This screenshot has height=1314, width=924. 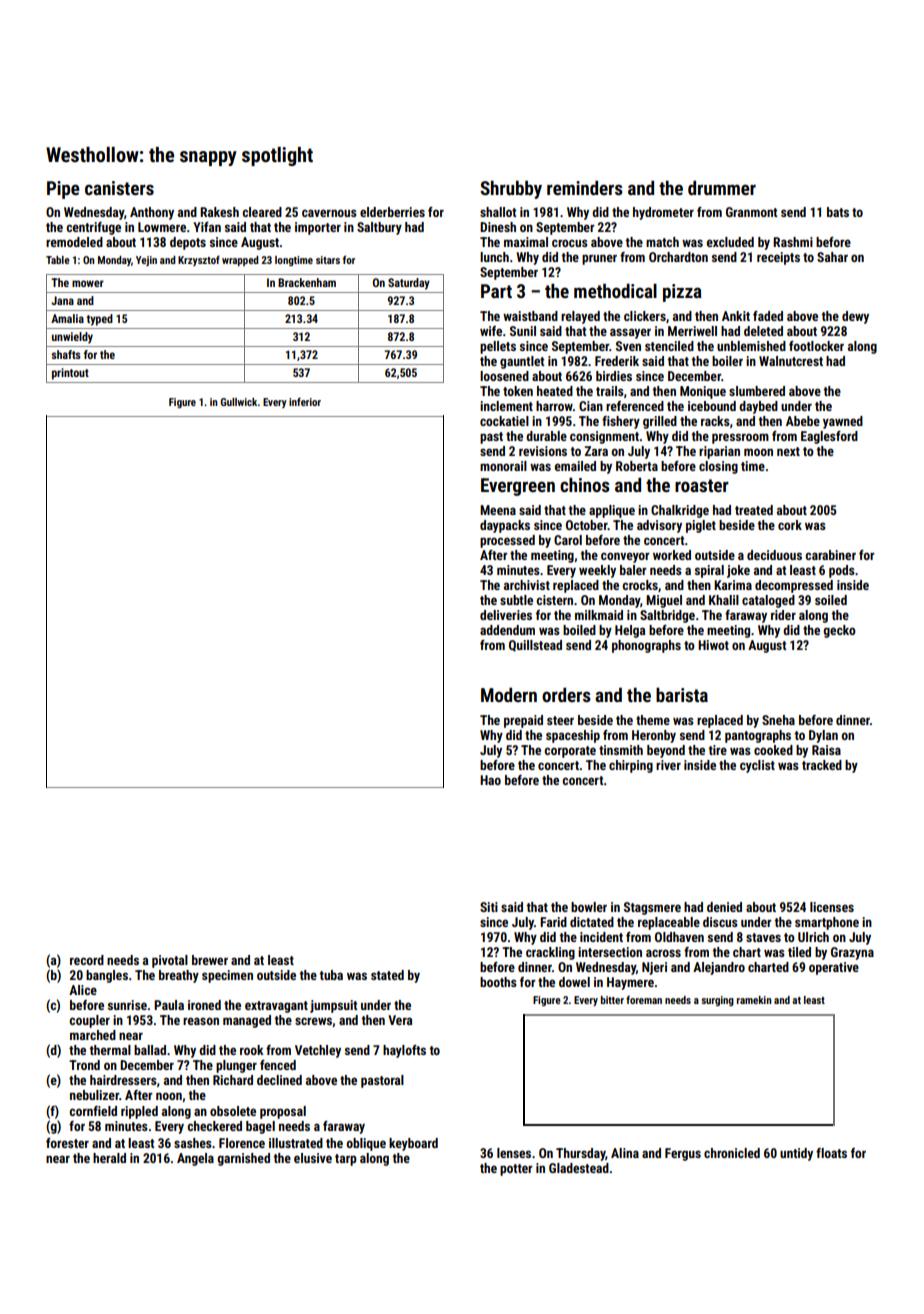 I want to click on heated, so click(x=555, y=391).
